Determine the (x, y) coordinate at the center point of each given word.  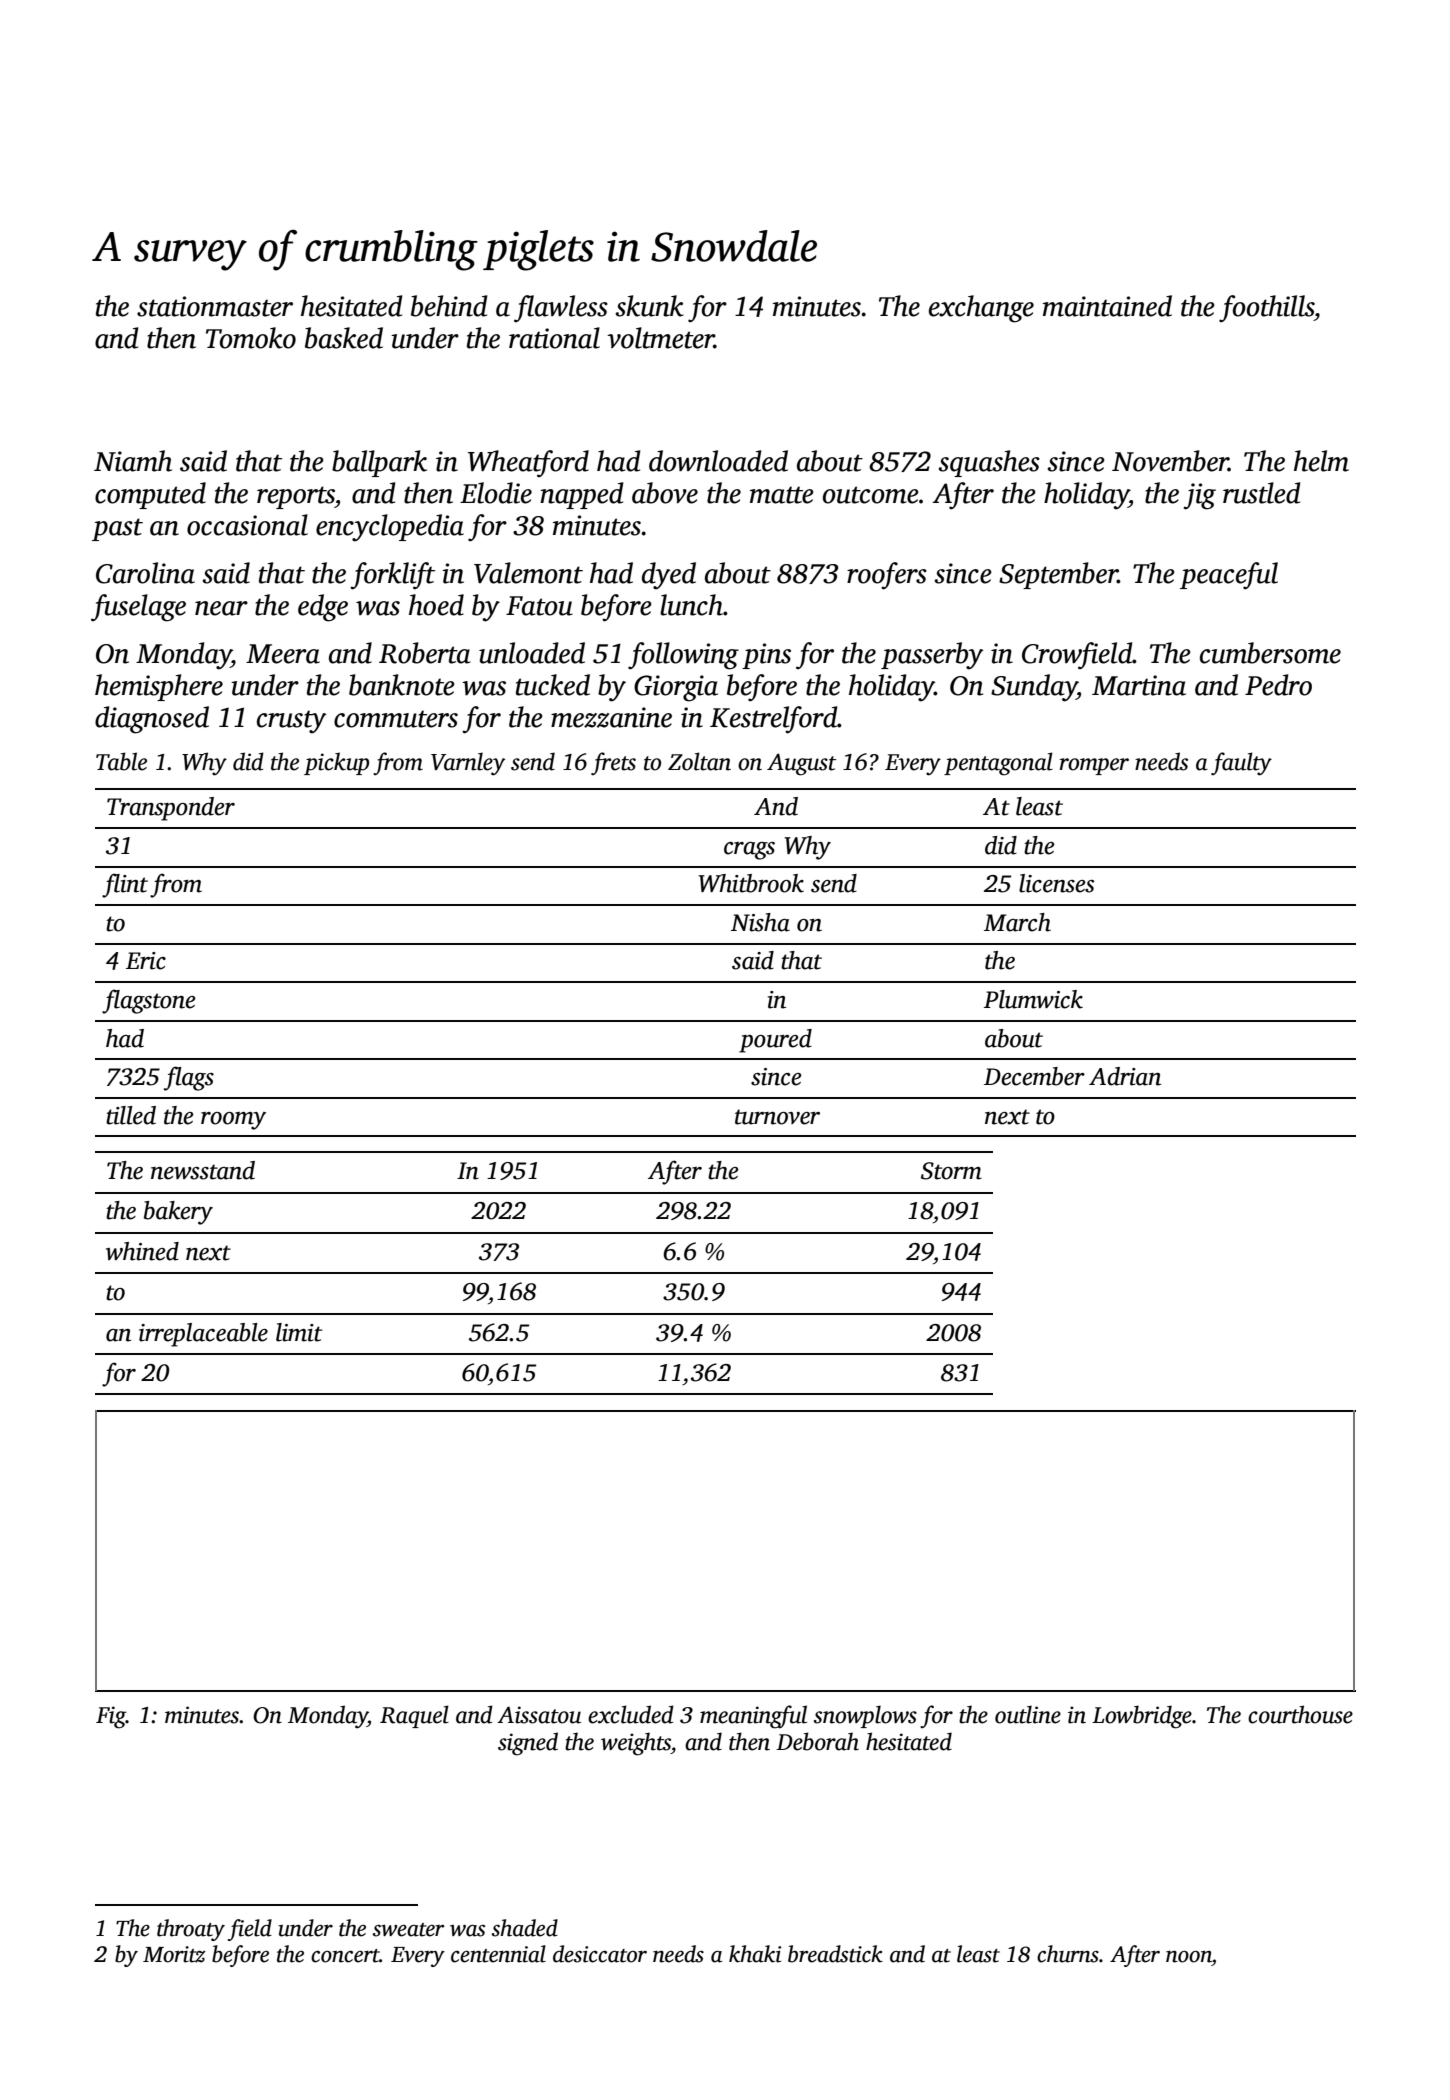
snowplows (865, 1716)
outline (1028, 1714)
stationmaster (215, 306)
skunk (649, 306)
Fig (111, 1717)
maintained (1107, 306)
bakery (178, 1213)
